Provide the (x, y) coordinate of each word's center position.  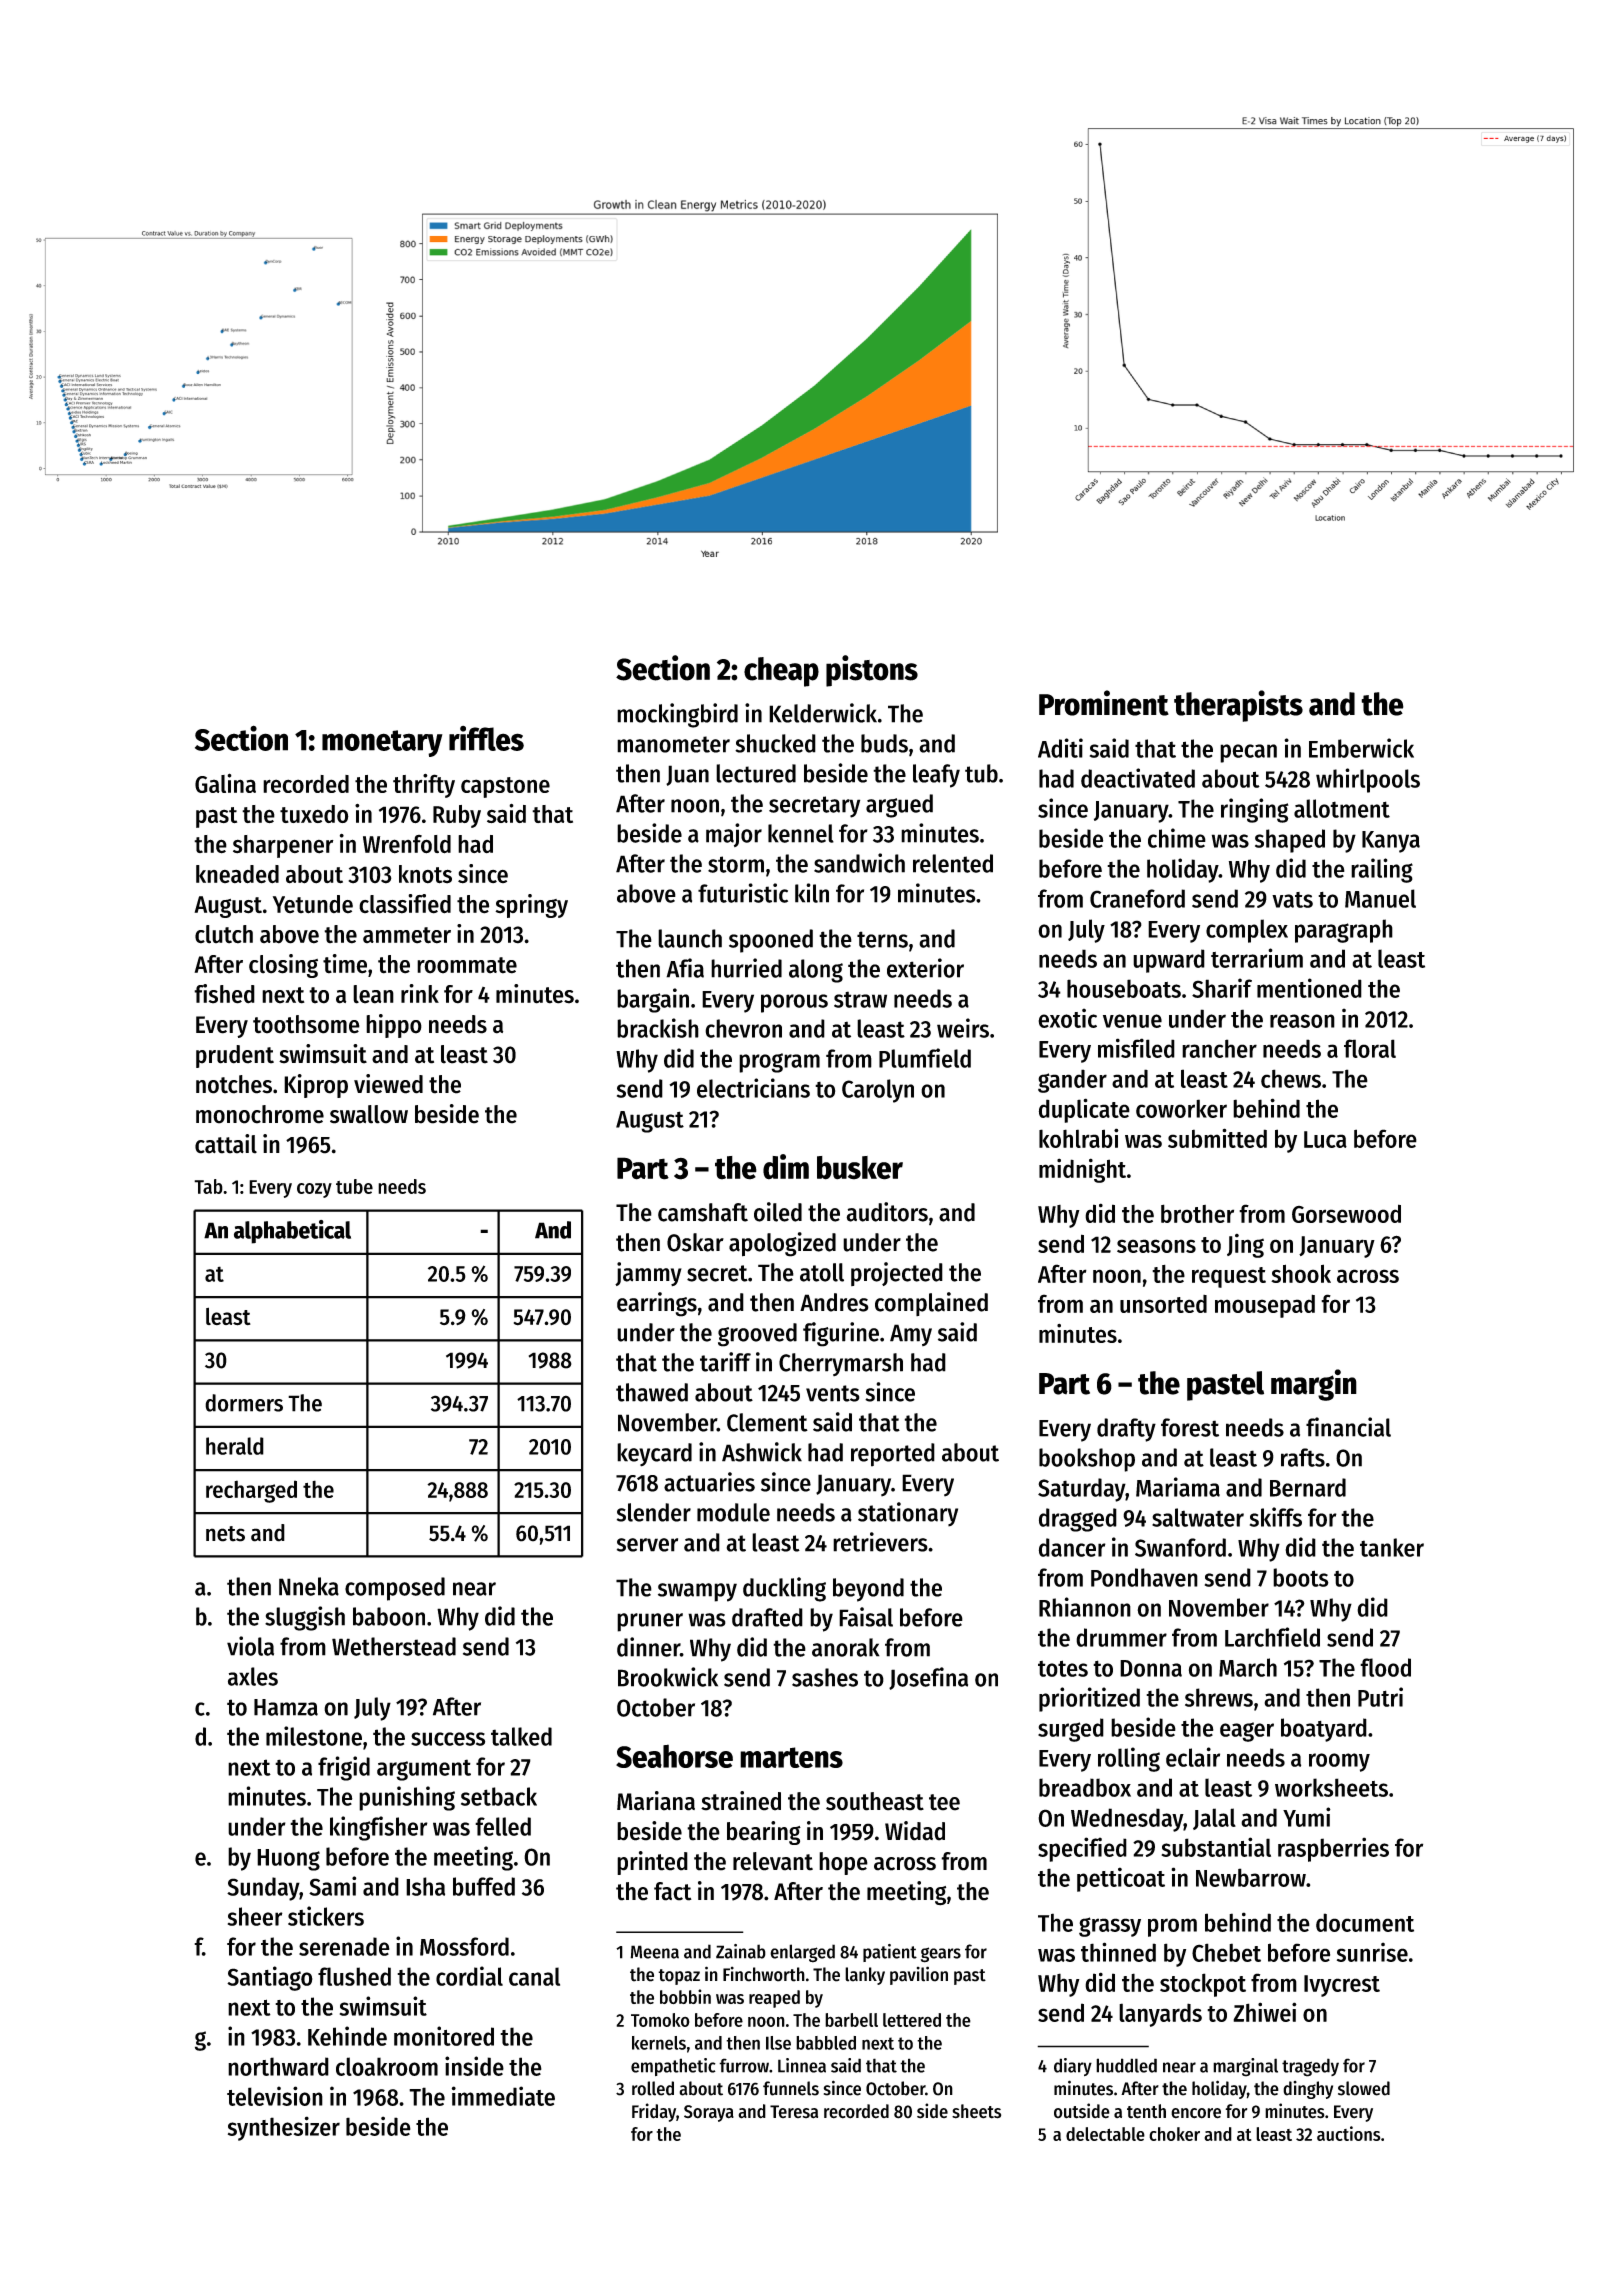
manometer (673, 744)
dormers (244, 1403)
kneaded (237, 874)
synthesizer (284, 2128)
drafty (1126, 1430)
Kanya (1391, 842)
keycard (654, 1455)
